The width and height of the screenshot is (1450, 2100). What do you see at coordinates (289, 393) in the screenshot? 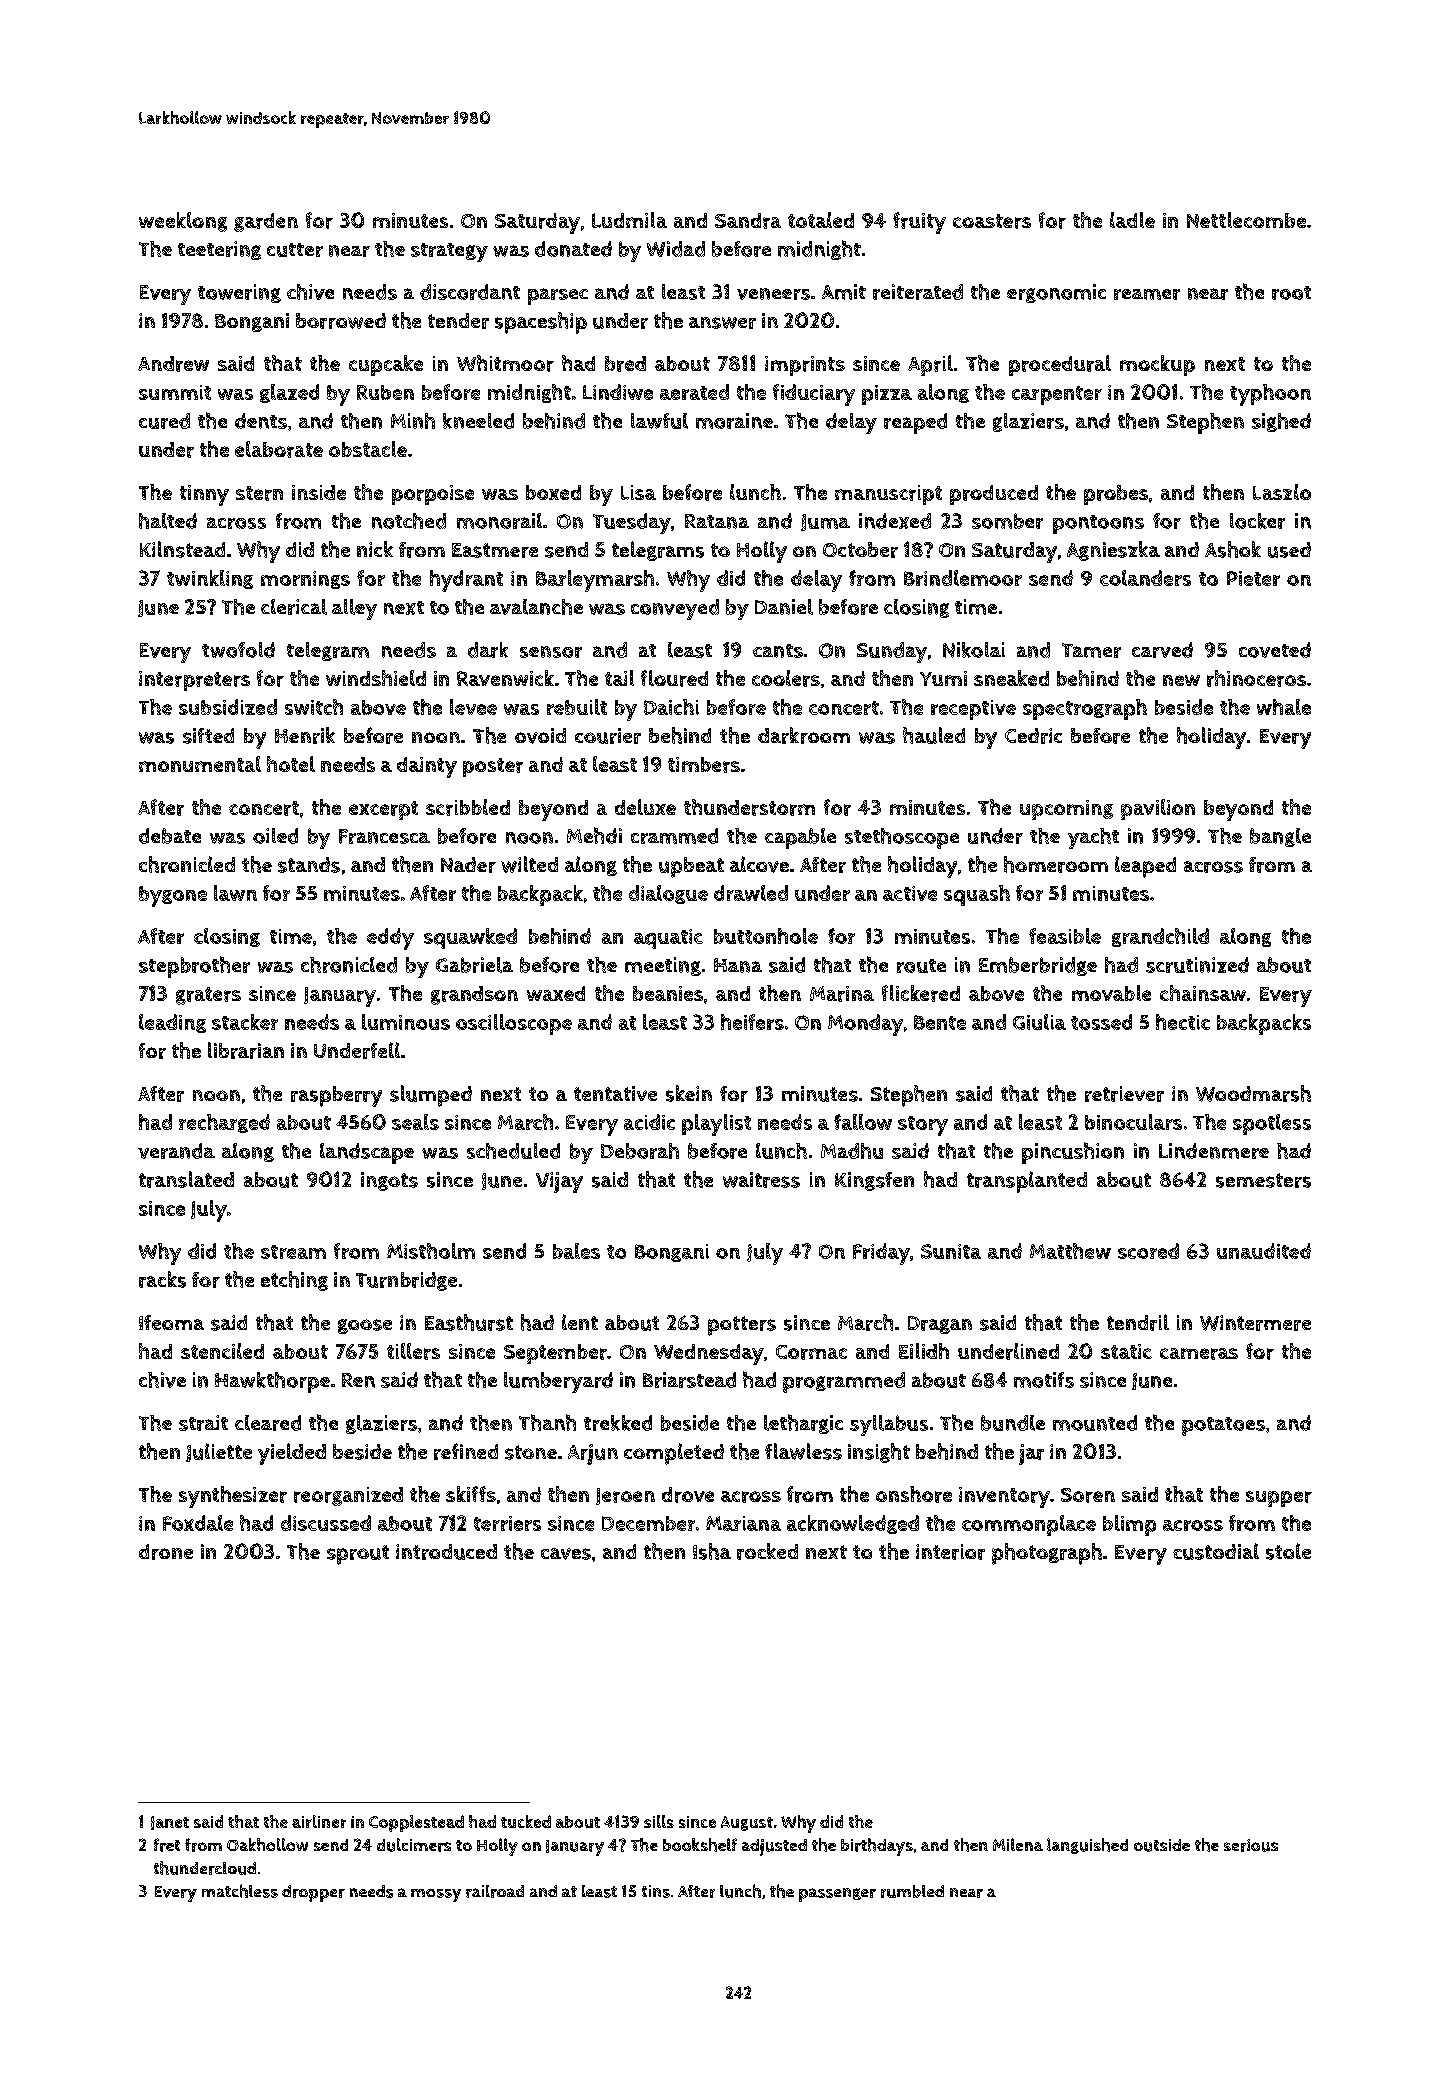
I see `glazed` at bounding box center [289, 393].
